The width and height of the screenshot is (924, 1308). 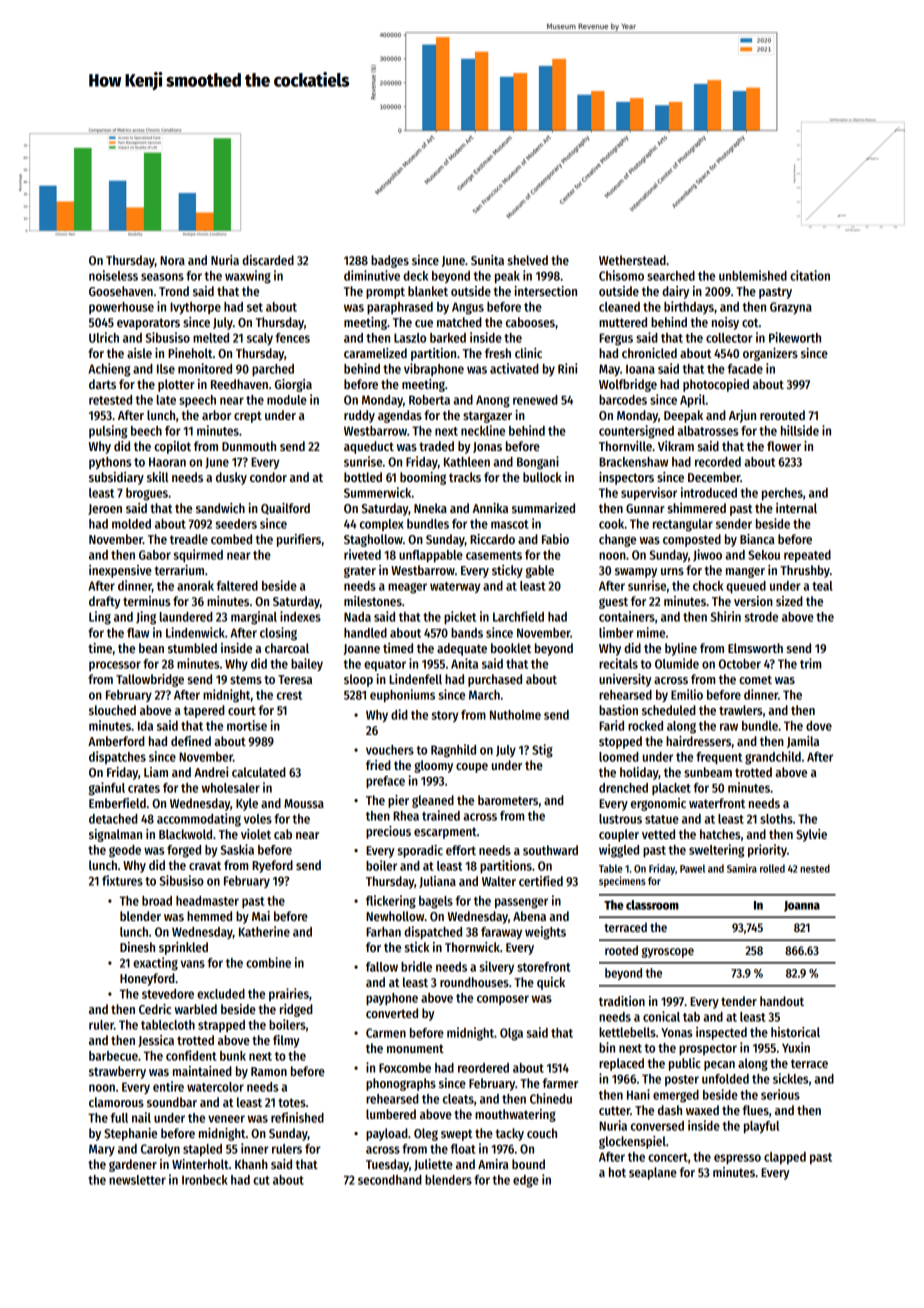 What do you see at coordinates (390, 1180) in the screenshot?
I see `secondhand` at bounding box center [390, 1180].
